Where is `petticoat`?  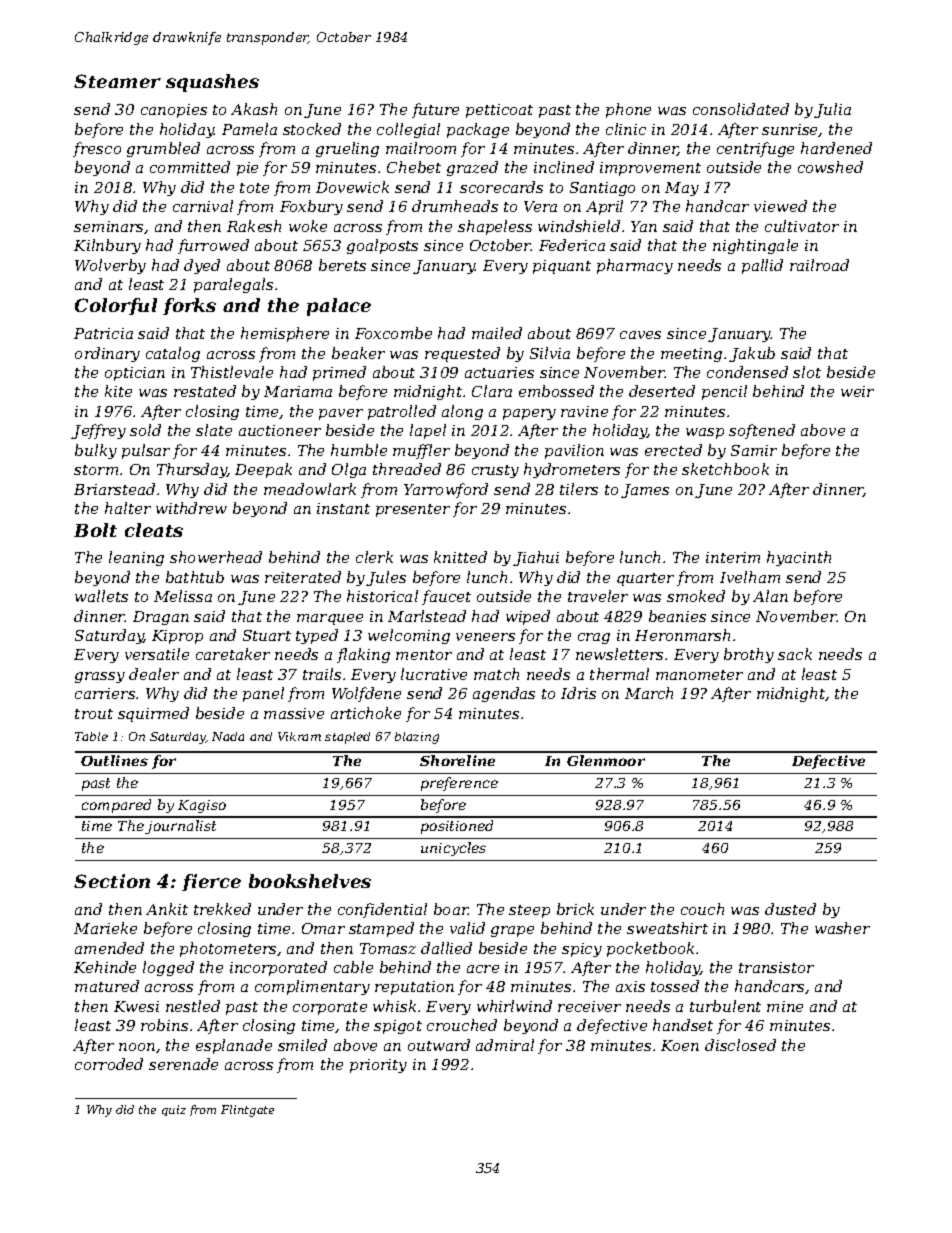
petticoat is located at coordinates (499, 111).
